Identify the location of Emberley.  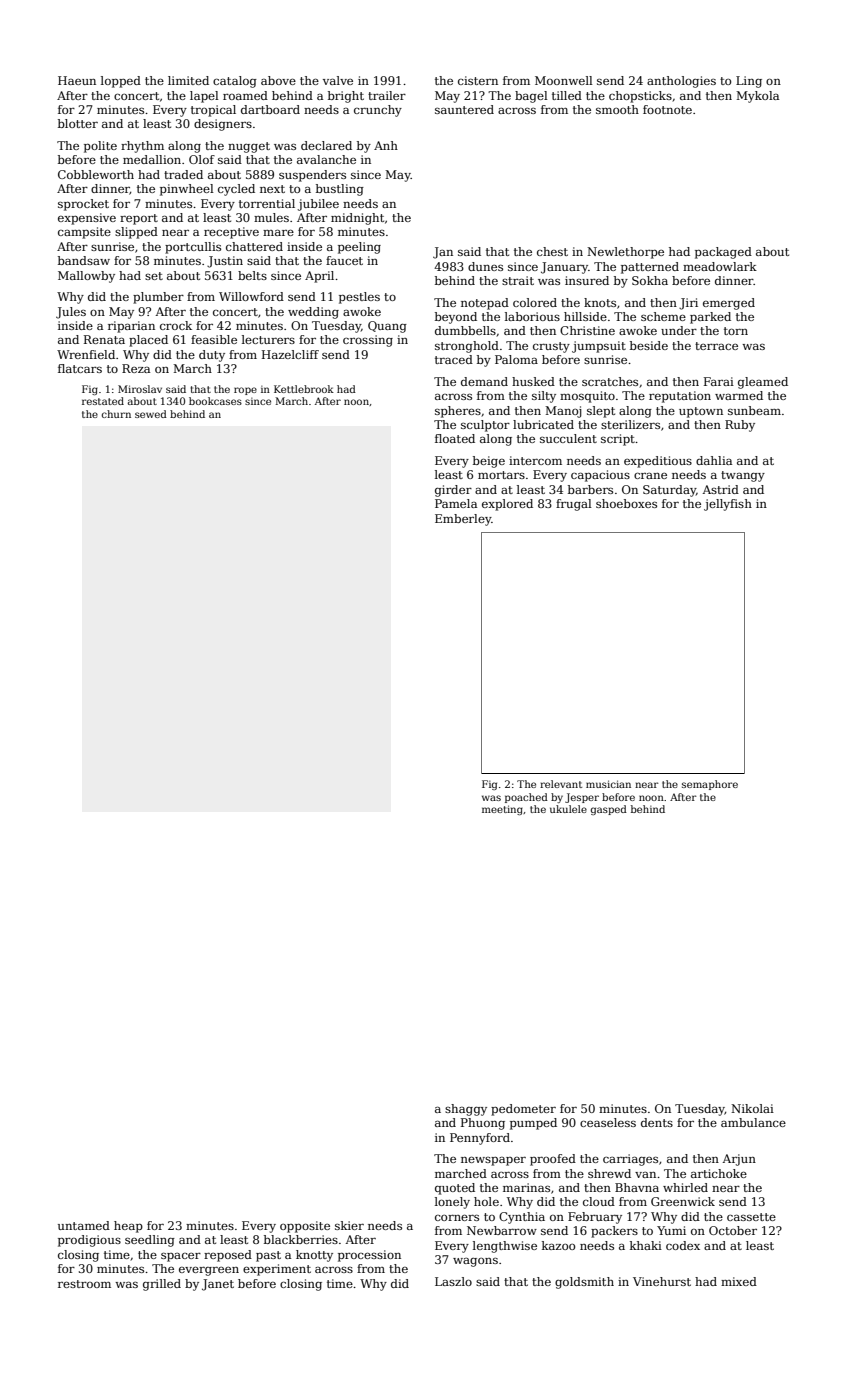
(463, 520).
